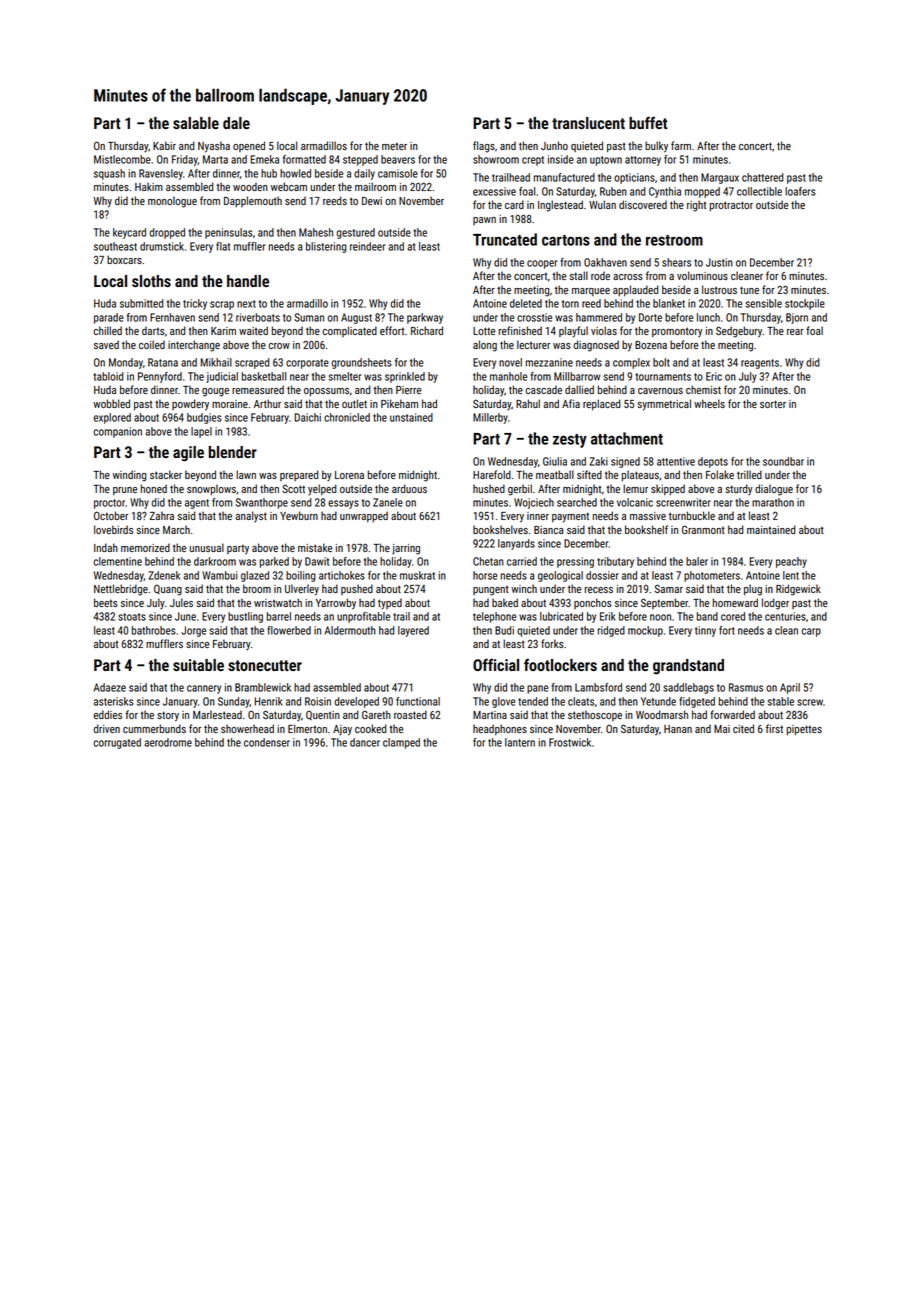  What do you see at coordinates (307, 728) in the page?
I see `Elmerton` at bounding box center [307, 728].
